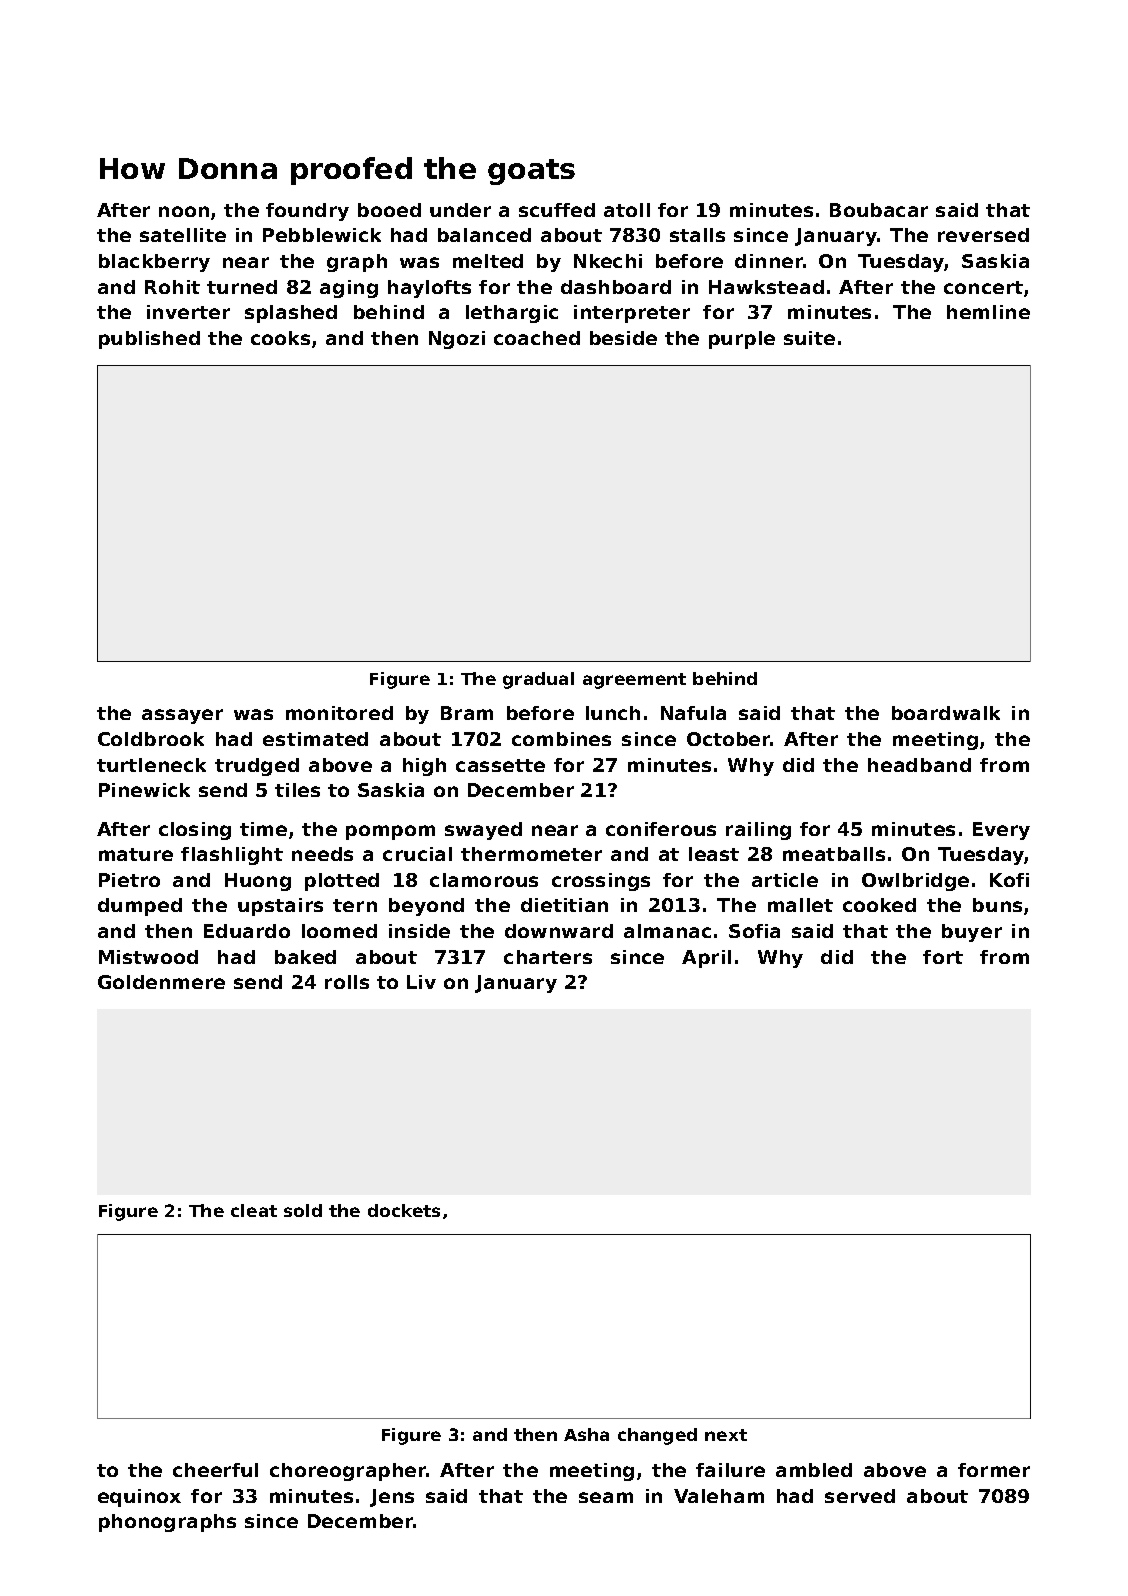 This image has height=1596, width=1128. I want to click on Ngozi, so click(457, 340).
